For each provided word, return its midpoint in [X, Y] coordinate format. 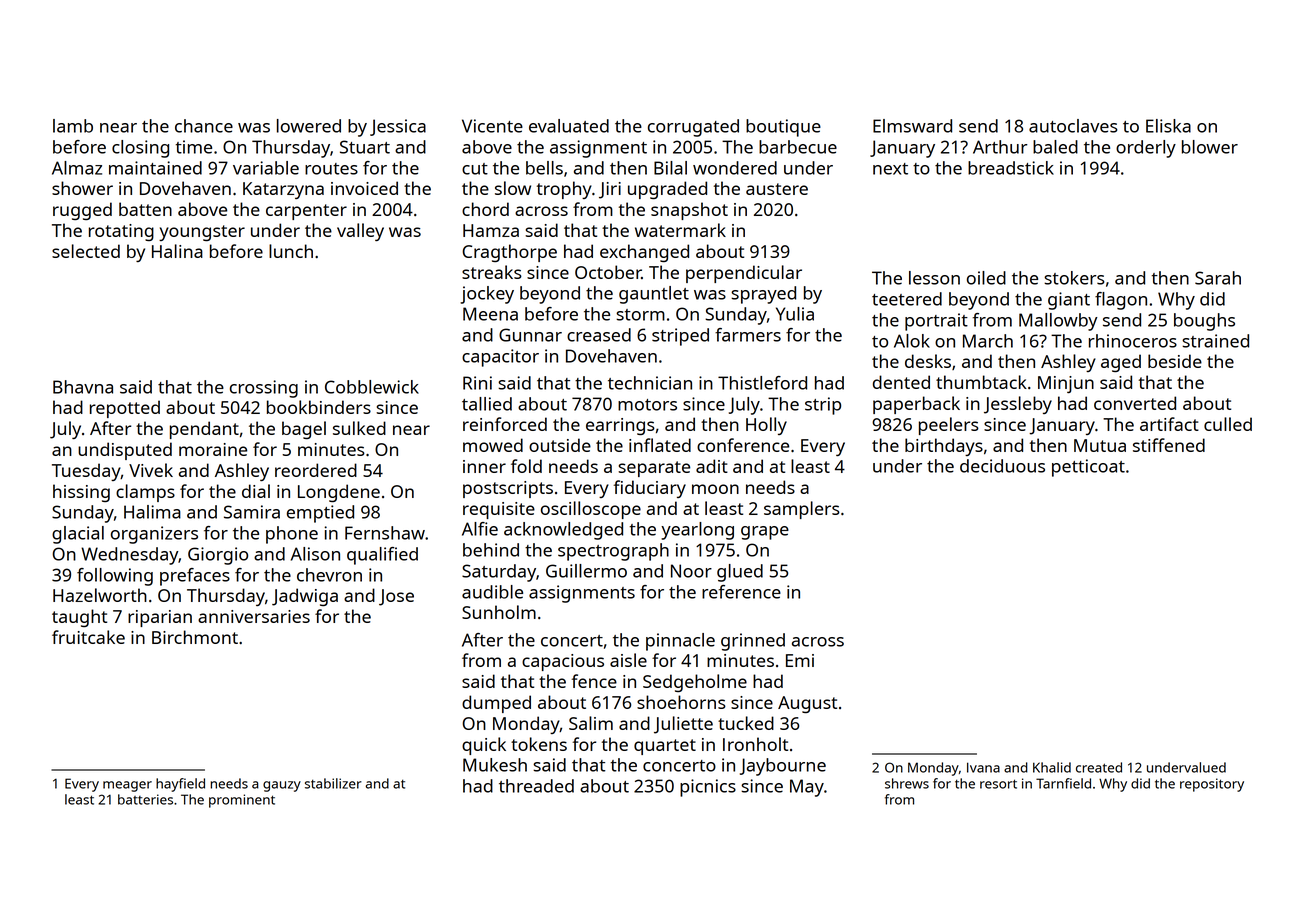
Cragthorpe [509, 253]
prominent [242, 801]
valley [360, 232]
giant [1069, 301]
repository [1212, 785]
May [807, 788]
